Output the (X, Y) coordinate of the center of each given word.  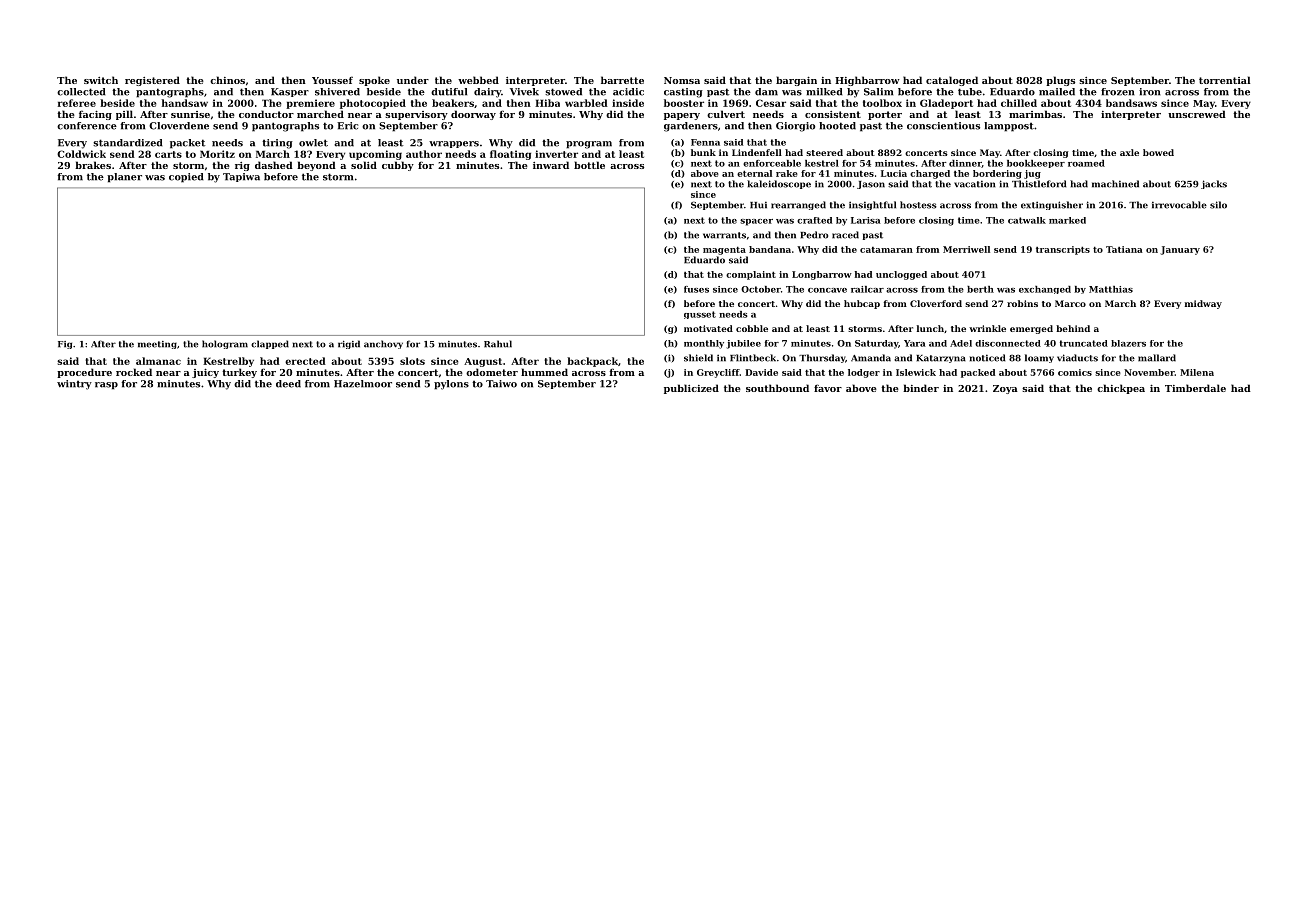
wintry (74, 385)
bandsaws (1131, 103)
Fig (65, 345)
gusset (700, 315)
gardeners (691, 127)
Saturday (876, 344)
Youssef (332, 80)
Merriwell (966, 249)
